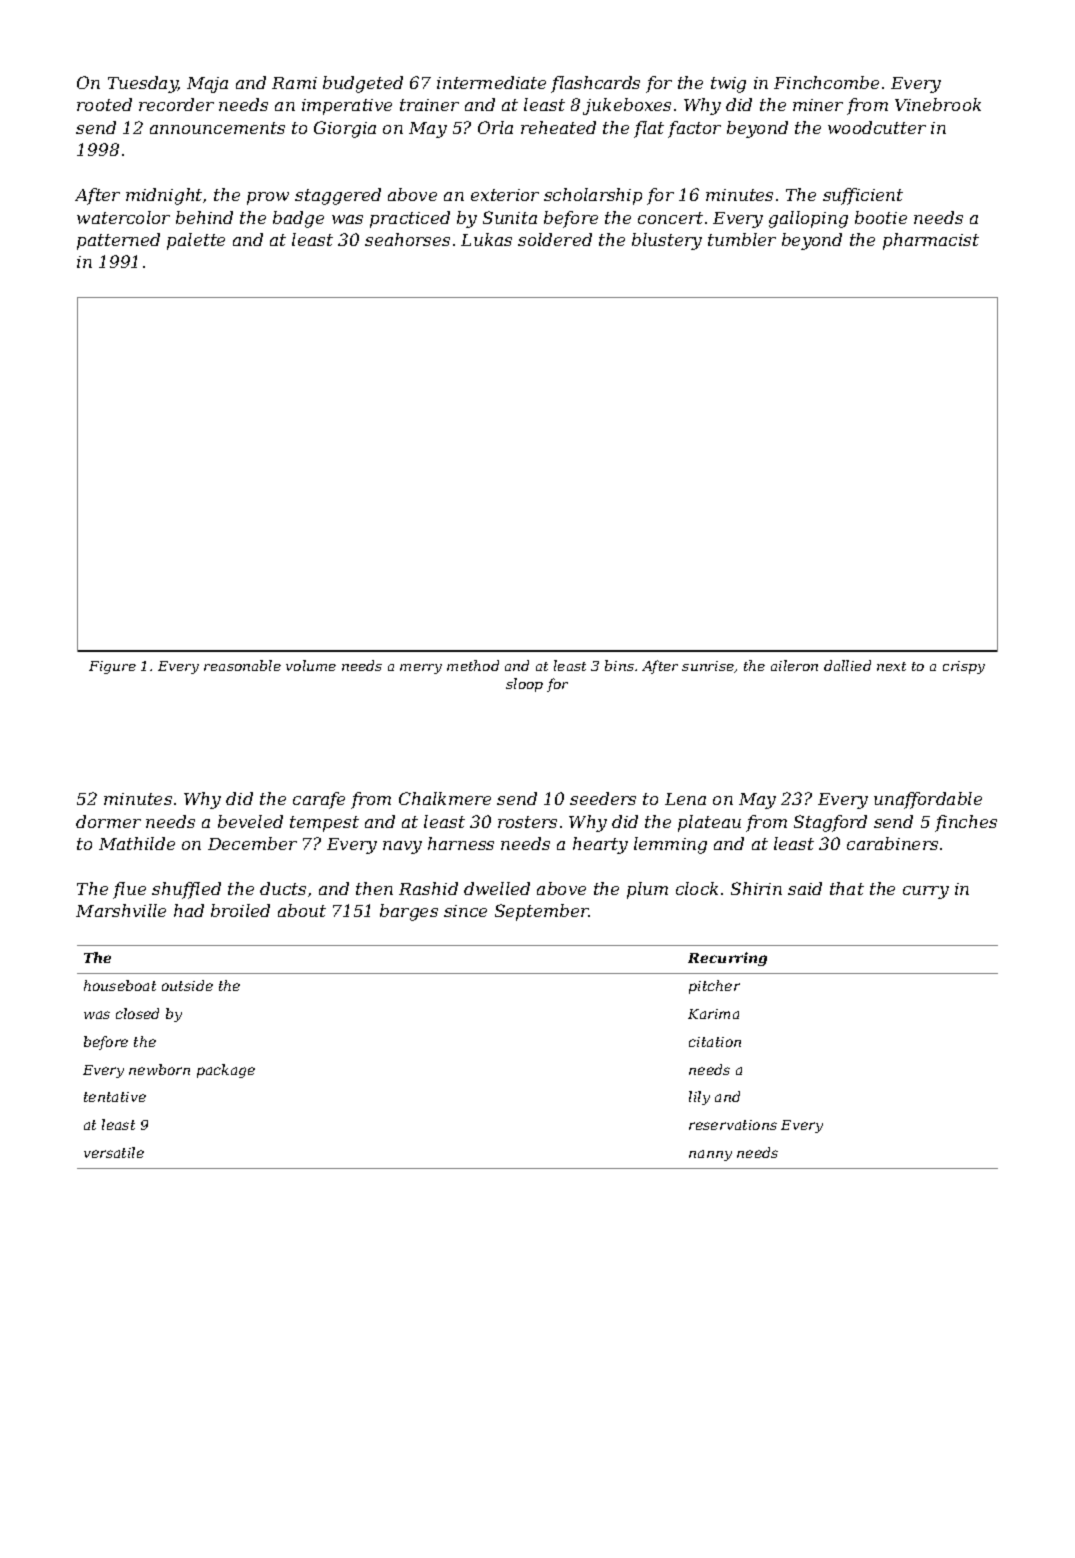 This screenshot has height=1558, width=1075. I want to click on bootie, so click(881, 217).
